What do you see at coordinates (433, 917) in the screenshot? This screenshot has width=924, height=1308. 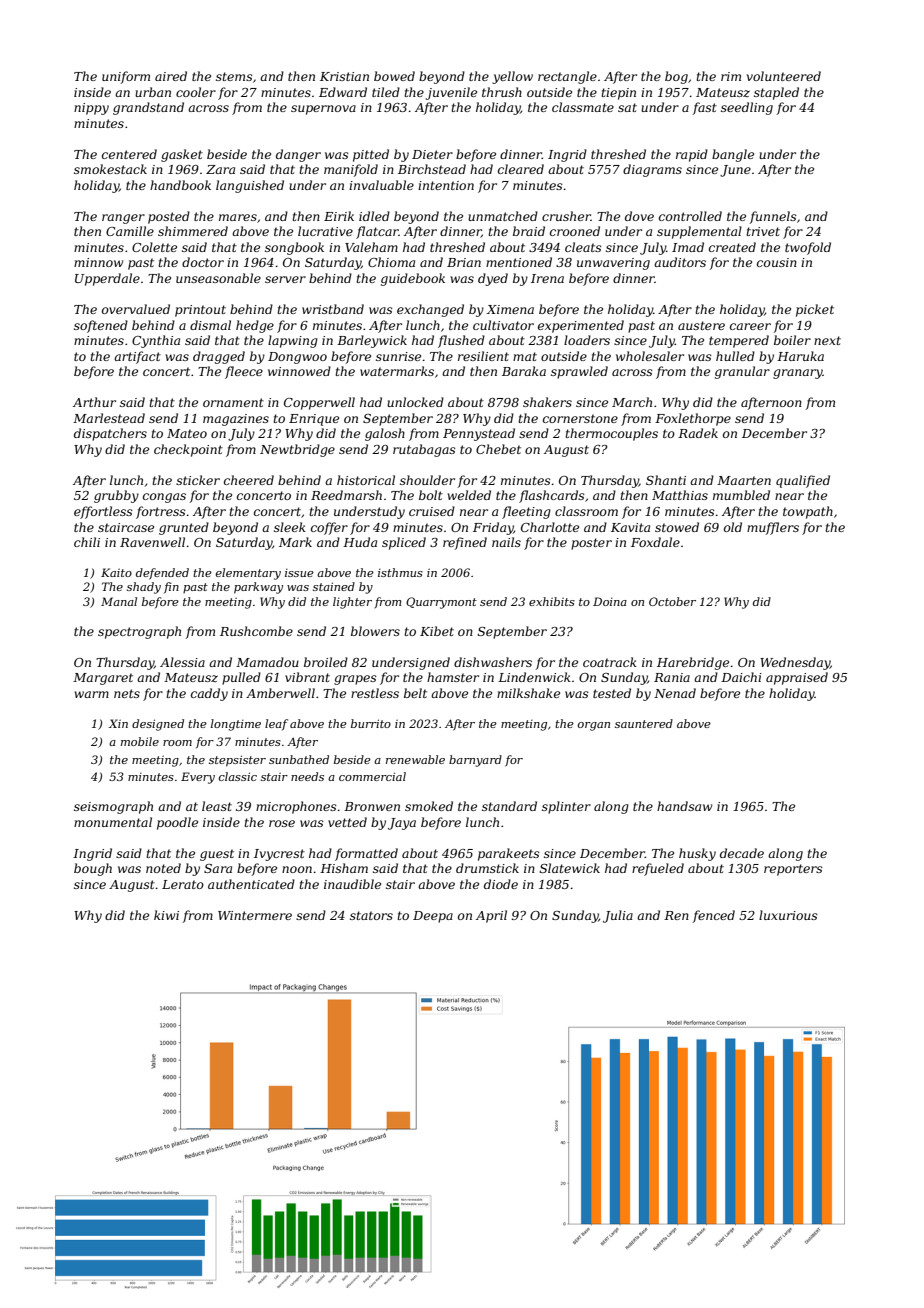 I see `Deepa` at bounding box center [433, 917].
